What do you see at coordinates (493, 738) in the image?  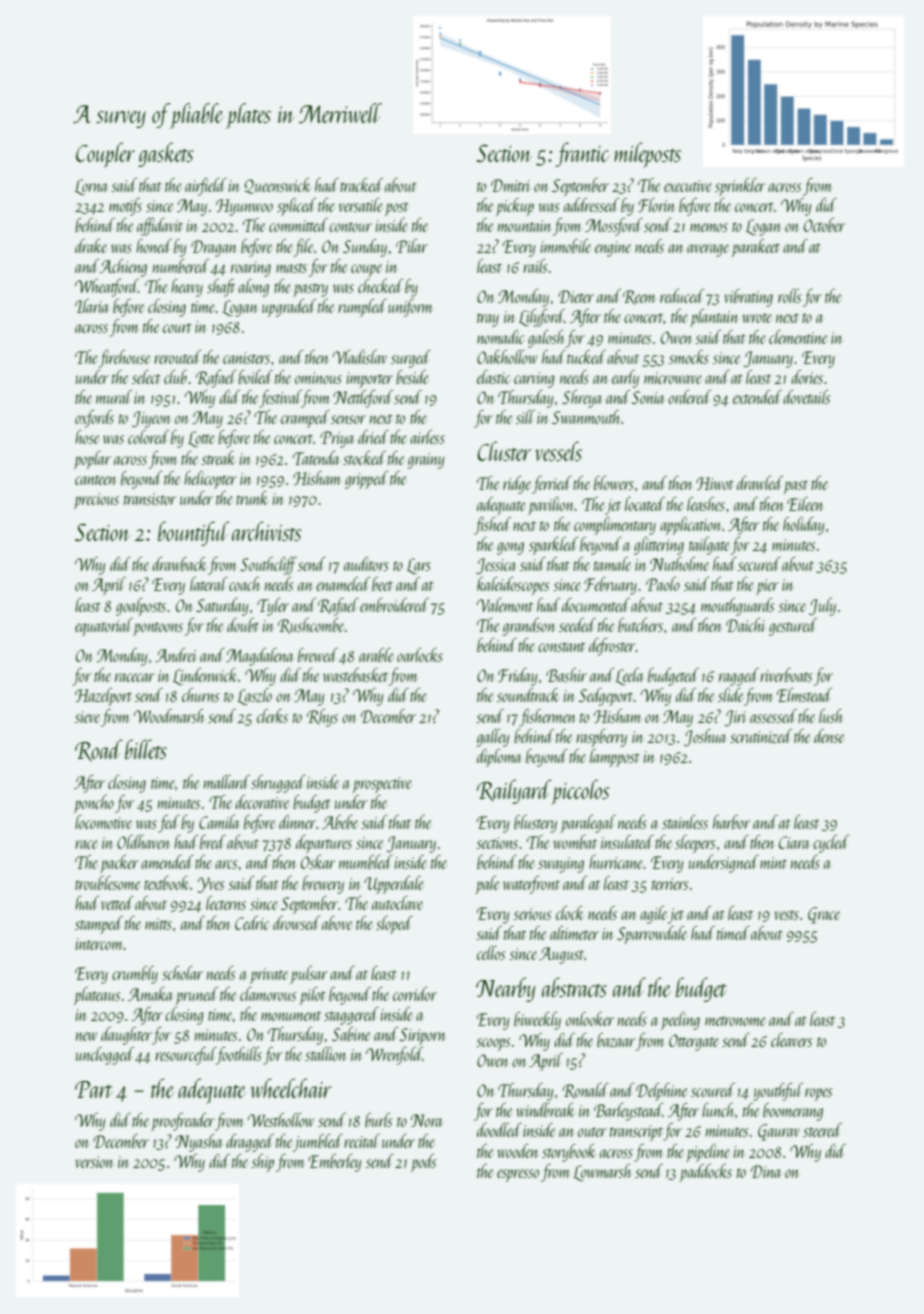 I see `galley` at bounding box center [493, 738].
